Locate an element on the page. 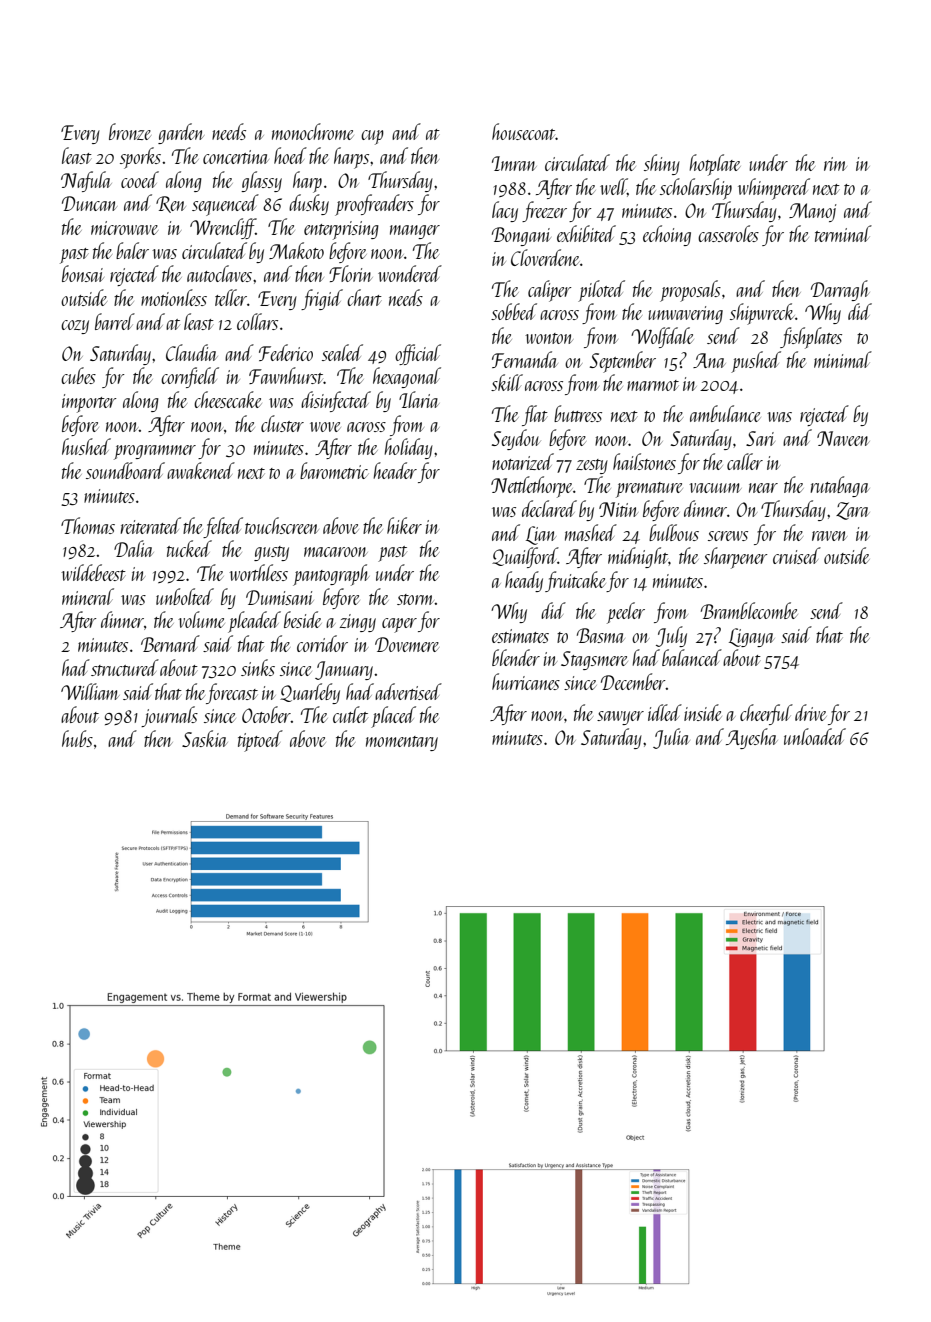 This page has height=1322, width=931. casseroles is located at coordinates (728, 233).
